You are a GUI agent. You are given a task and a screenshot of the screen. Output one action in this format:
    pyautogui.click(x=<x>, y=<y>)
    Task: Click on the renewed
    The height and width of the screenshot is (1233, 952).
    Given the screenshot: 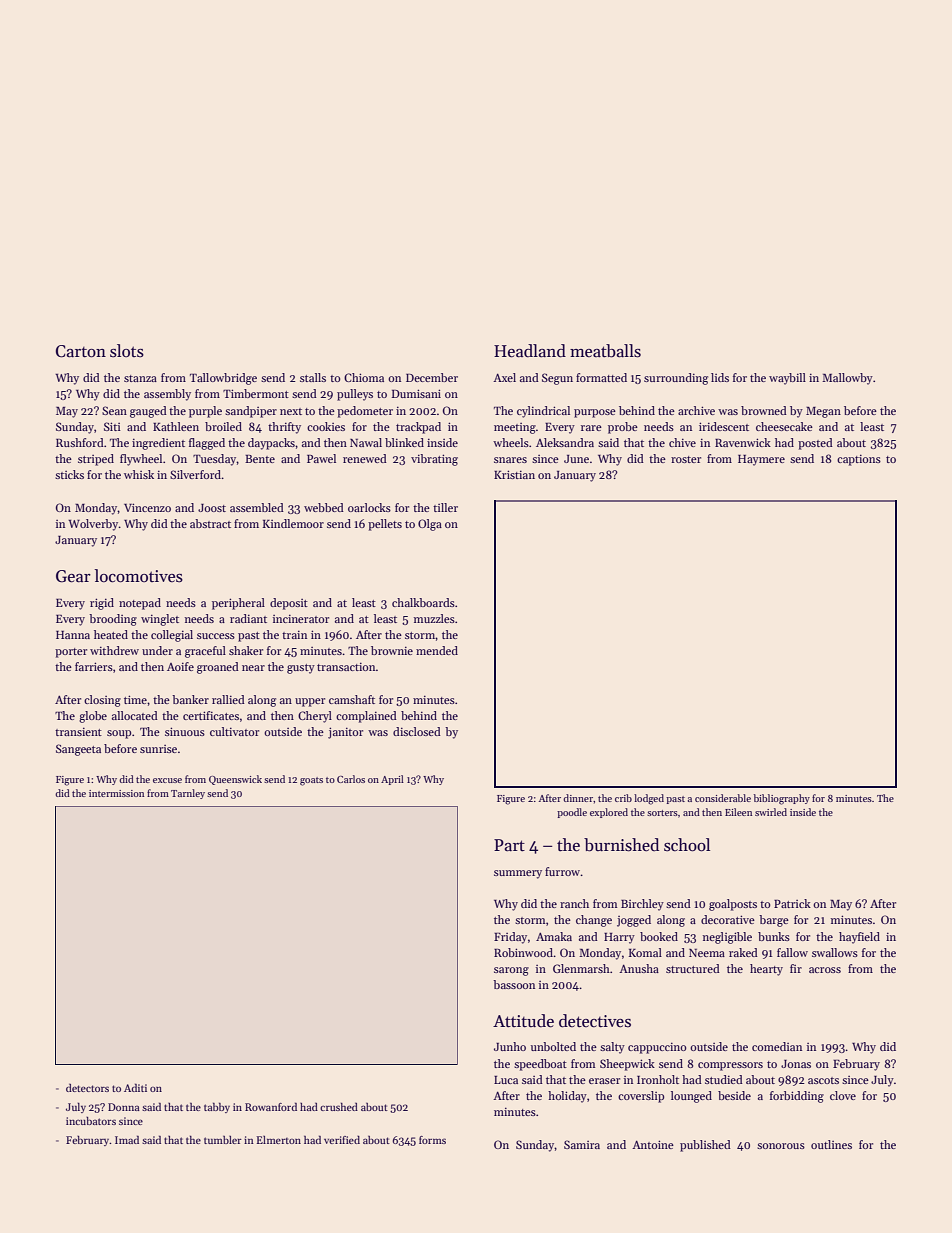 What is the action you would take?
    pyautogui.click(x=365, y=458)
